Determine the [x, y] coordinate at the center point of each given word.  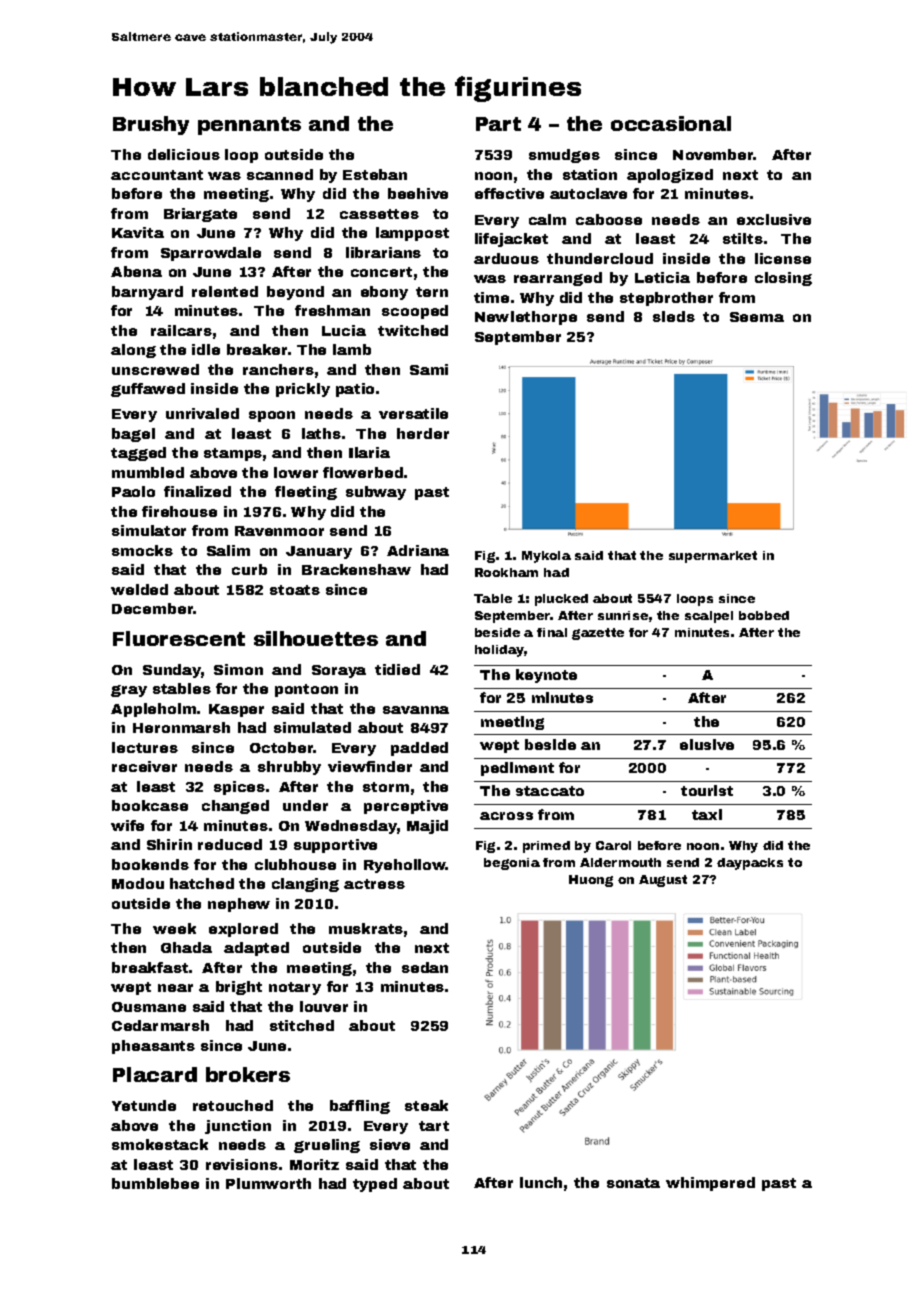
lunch [541, 1182]
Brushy [151, 125]
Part [498, 124]
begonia [512, 864]
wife [127, 825]
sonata [633, 1183]
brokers [248, 1074]
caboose [609, 219]
